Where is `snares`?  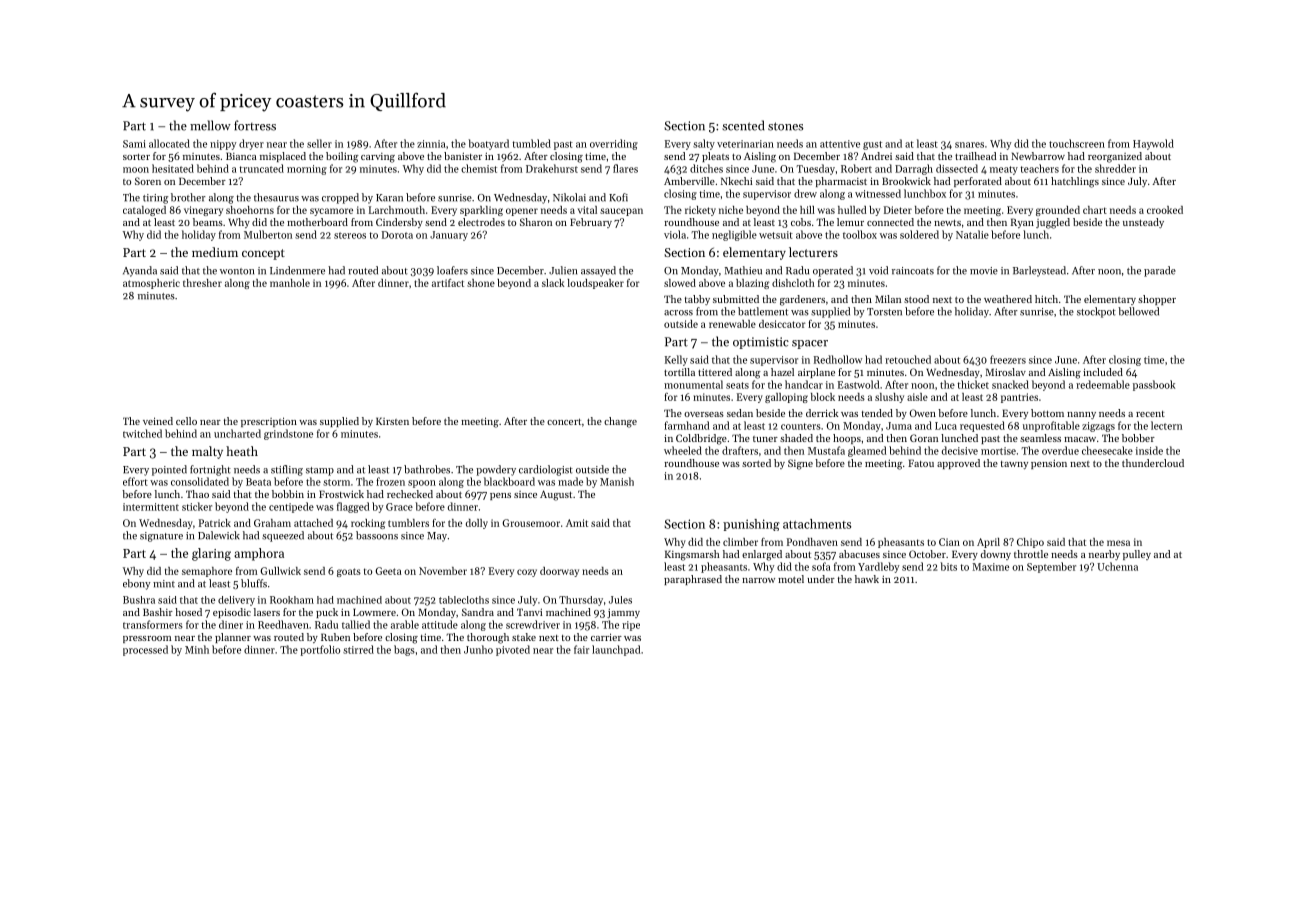
snares is located at coordinates (969, 145).
